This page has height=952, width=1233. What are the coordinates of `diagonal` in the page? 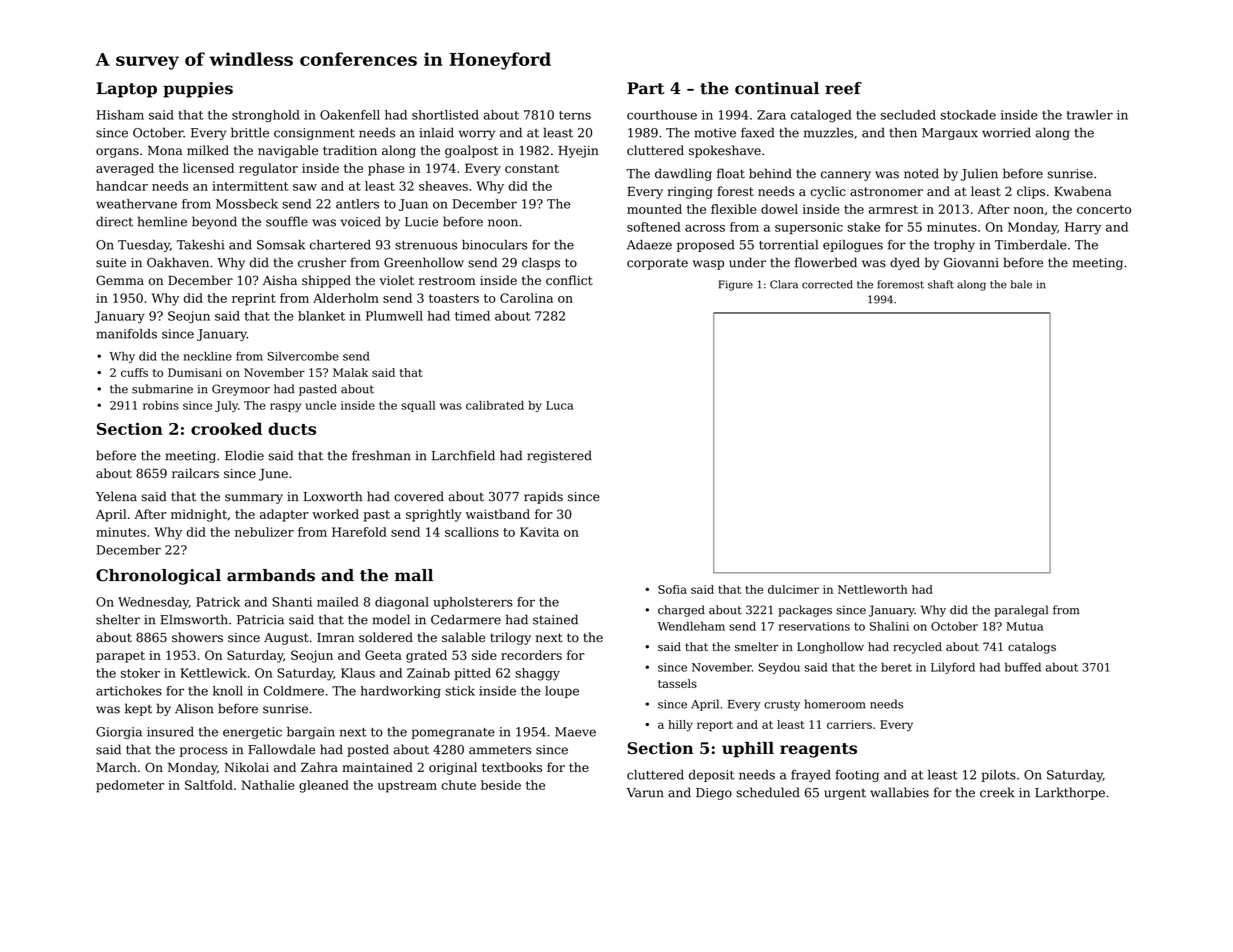 It's located at (402, 603).
